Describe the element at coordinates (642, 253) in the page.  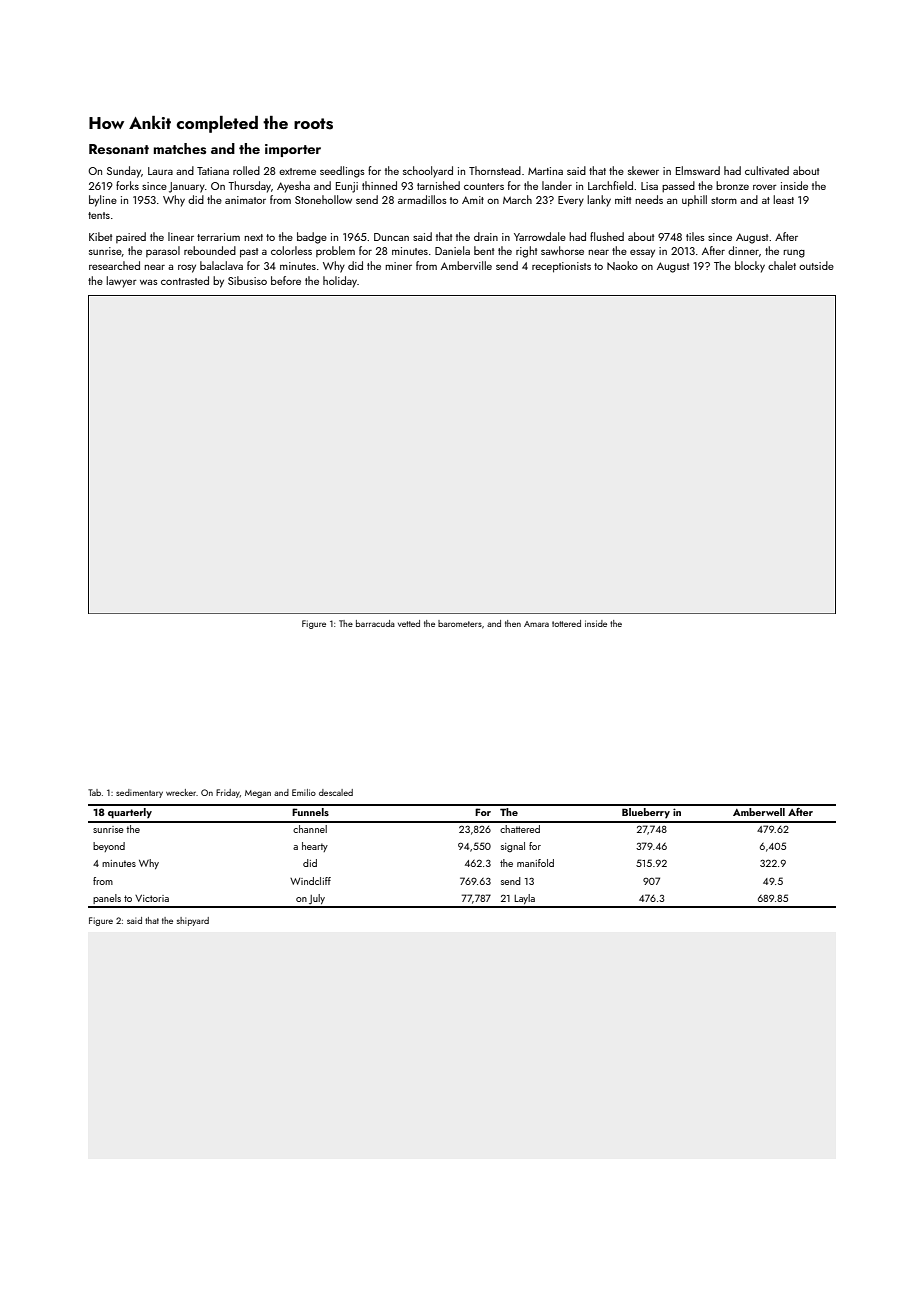
I see `essay` at that location.
